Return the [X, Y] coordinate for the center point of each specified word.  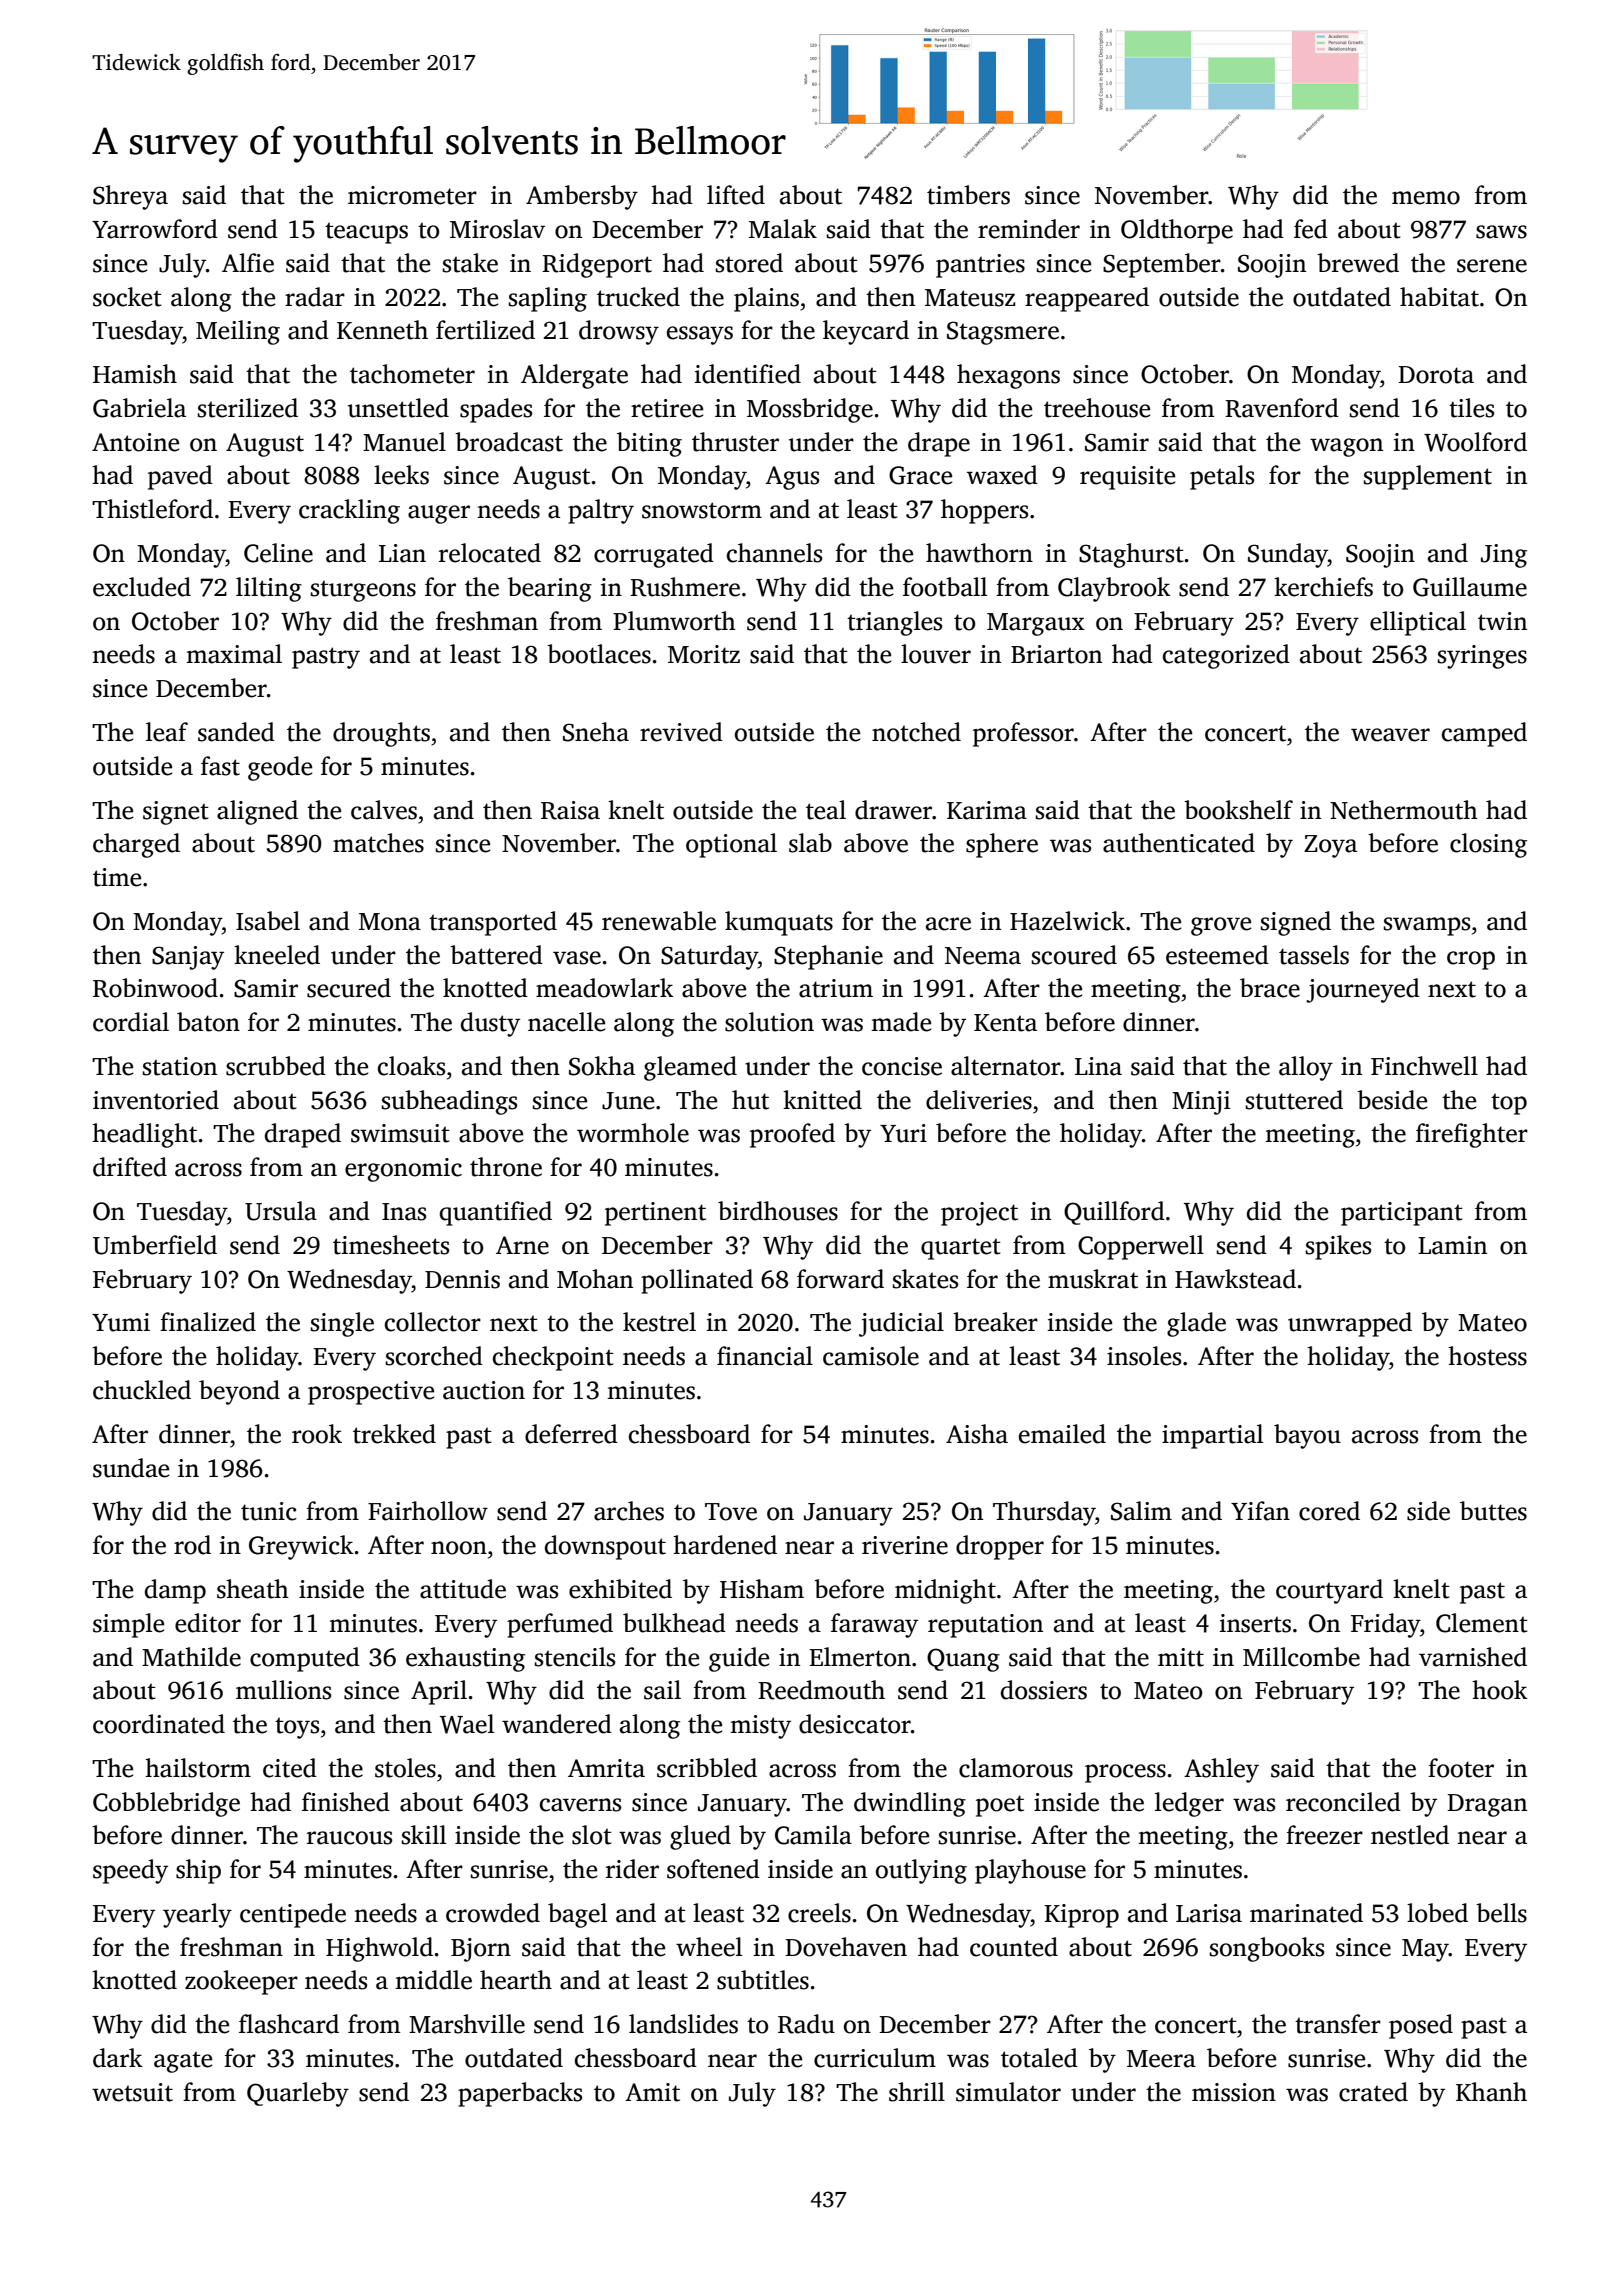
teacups [366, 233]
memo [1426, 198]
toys [297, 1728]
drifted [130, 1167]
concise [902, 1066]
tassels [1314, 955]
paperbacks [520, 2094]
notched [916, 732]
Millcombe [1301, 1657]
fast [220, 766]
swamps [1427, 926]
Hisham [762, 1589]
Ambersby [582, 197]
